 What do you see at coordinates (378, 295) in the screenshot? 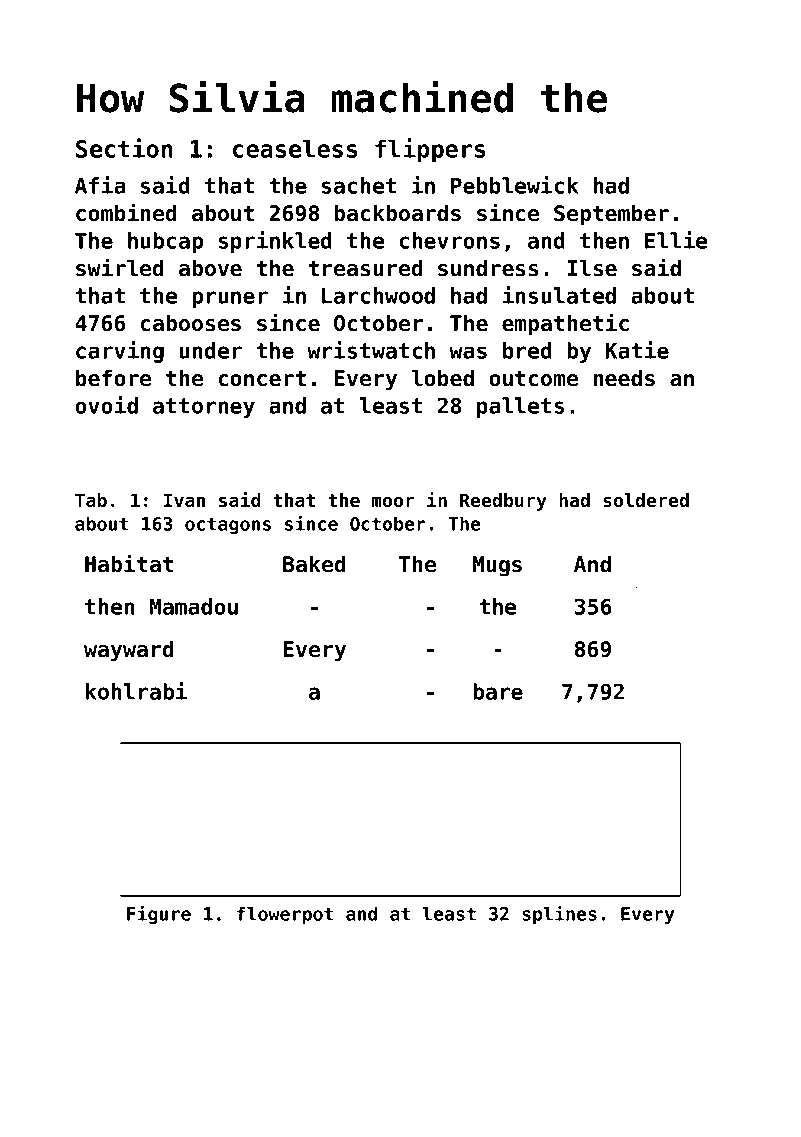
I see `Larchwood` at bounding box center [378, 295].
